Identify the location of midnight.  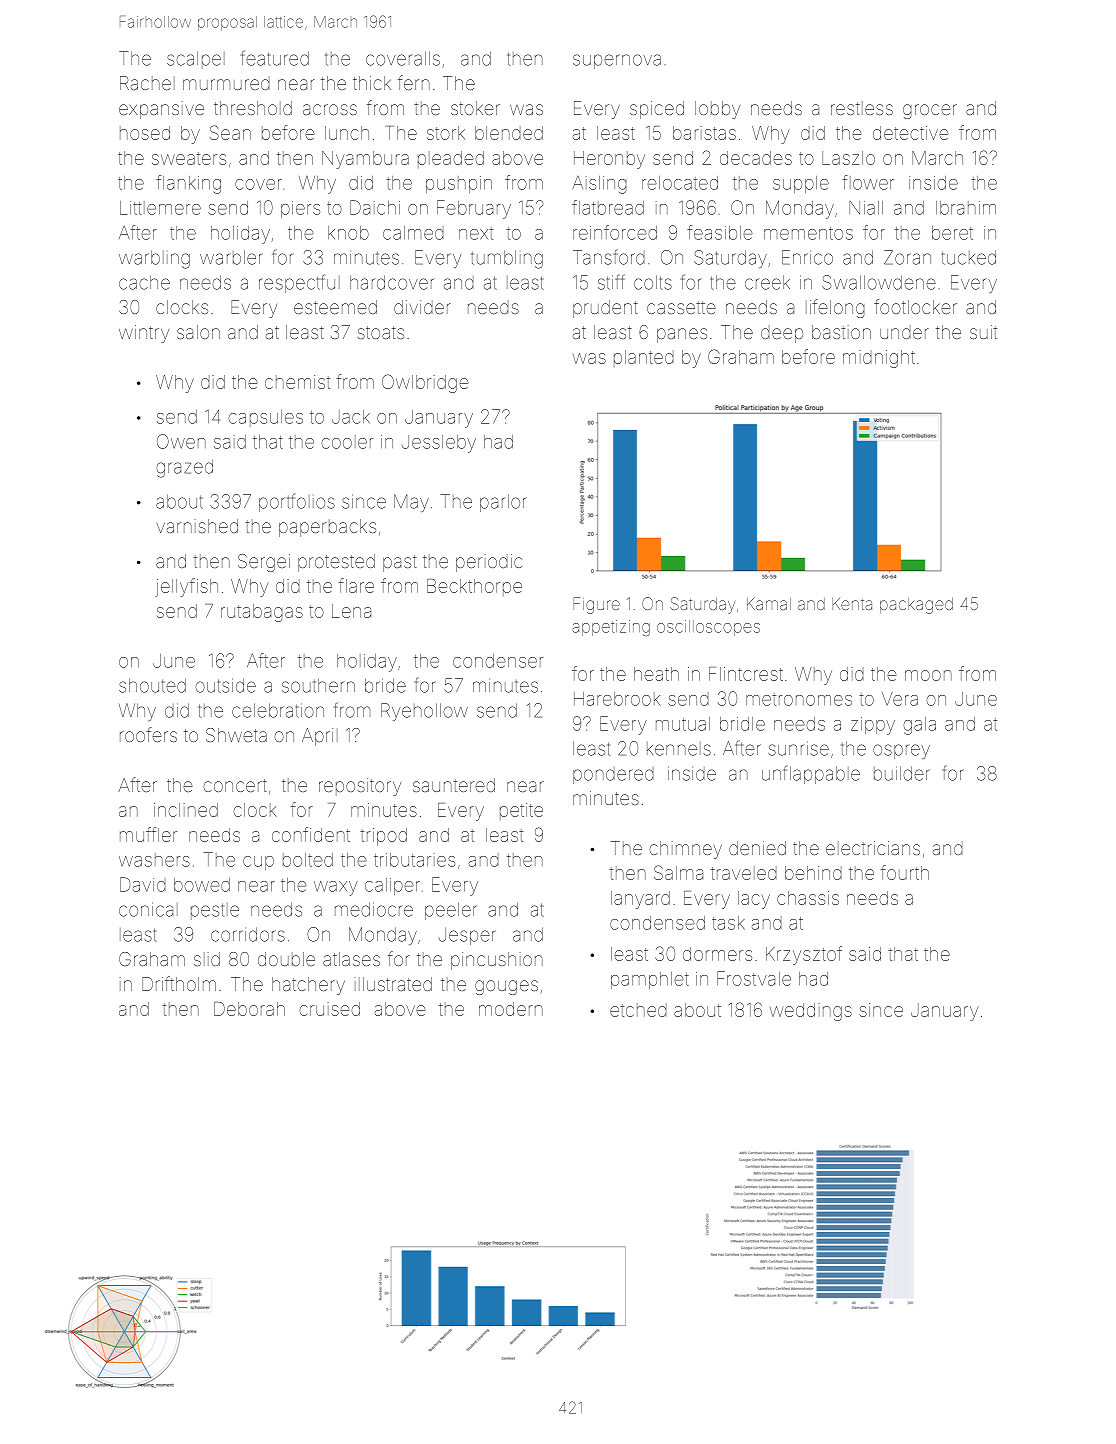
(879, 359).
